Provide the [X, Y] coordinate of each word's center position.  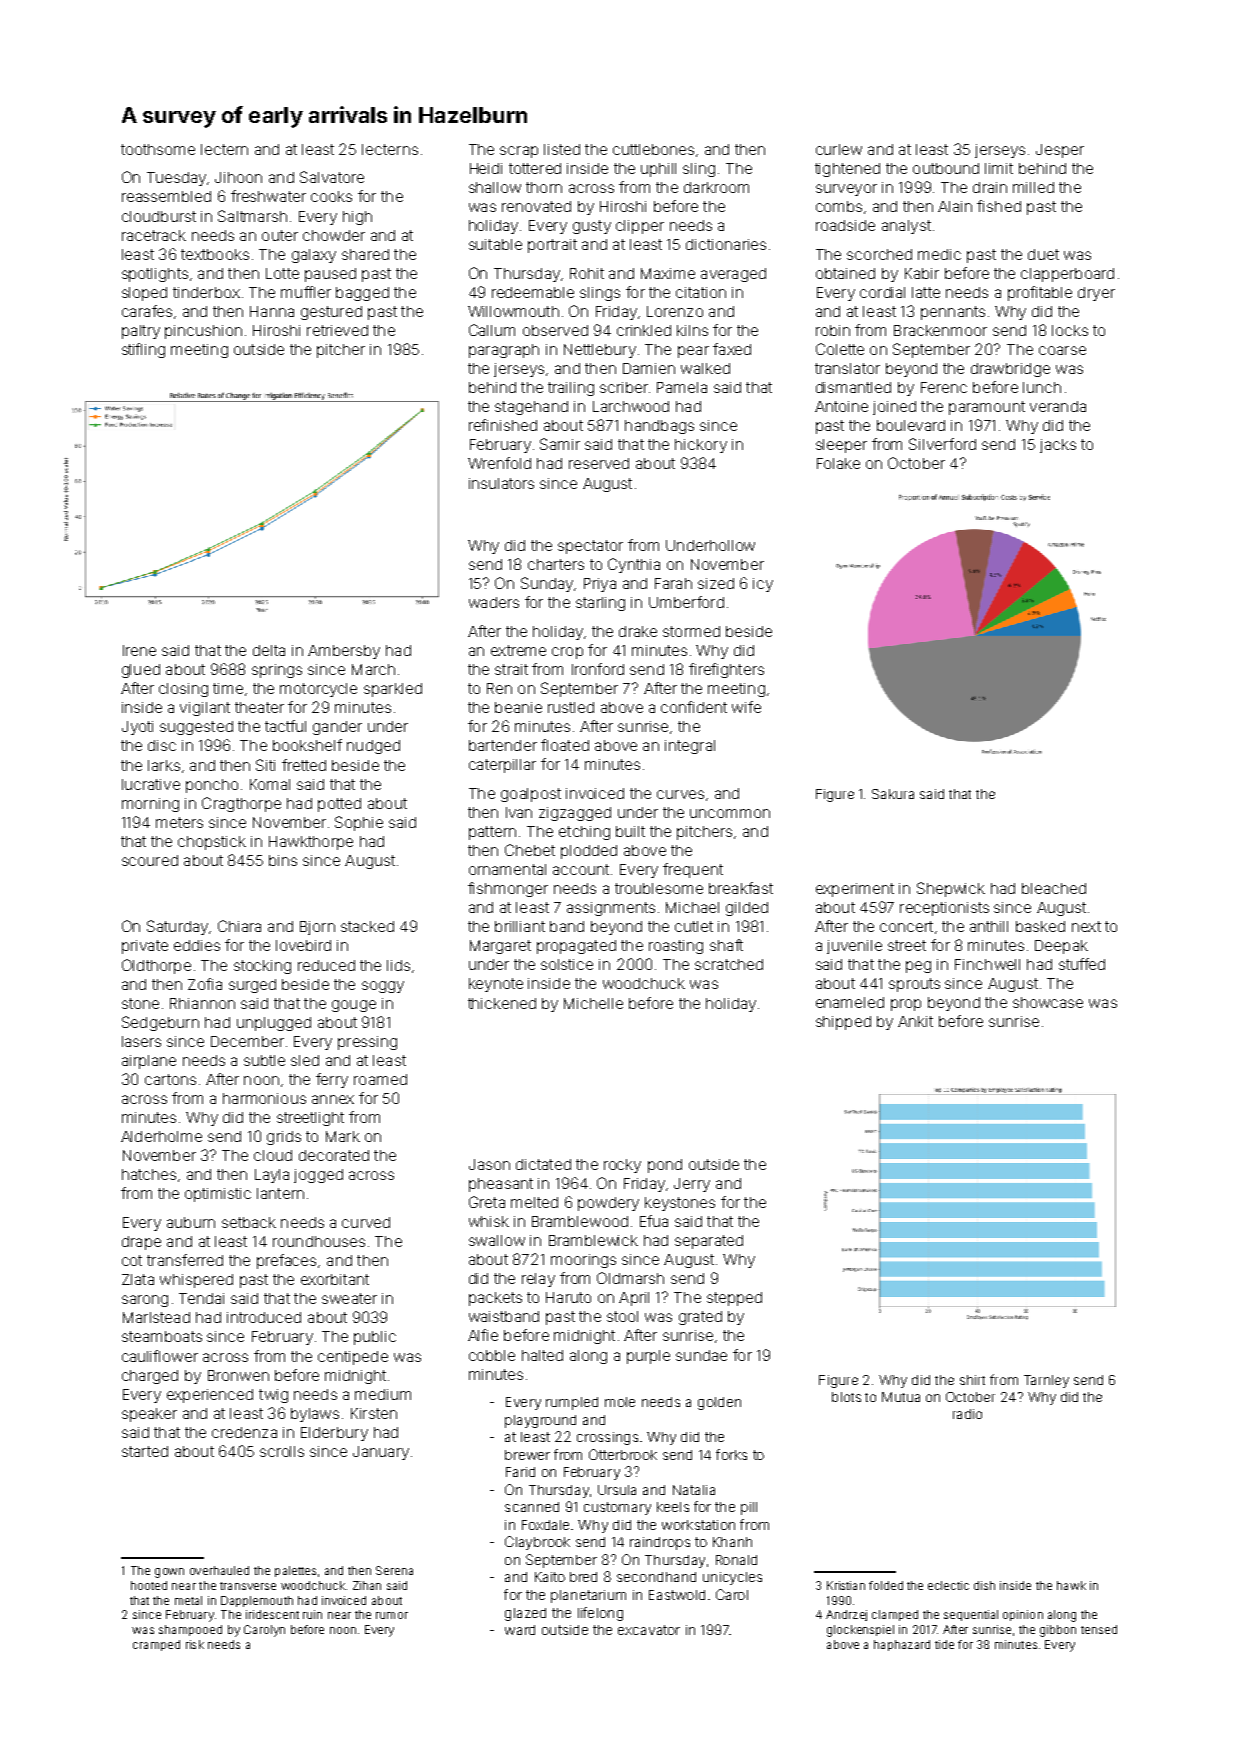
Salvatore [332, 177]
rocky [622, 1166]
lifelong [600, 1614]
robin [833, 330]
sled [305, 1060]
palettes [295, 1571]
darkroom [716, 187]
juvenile [854, 947]
